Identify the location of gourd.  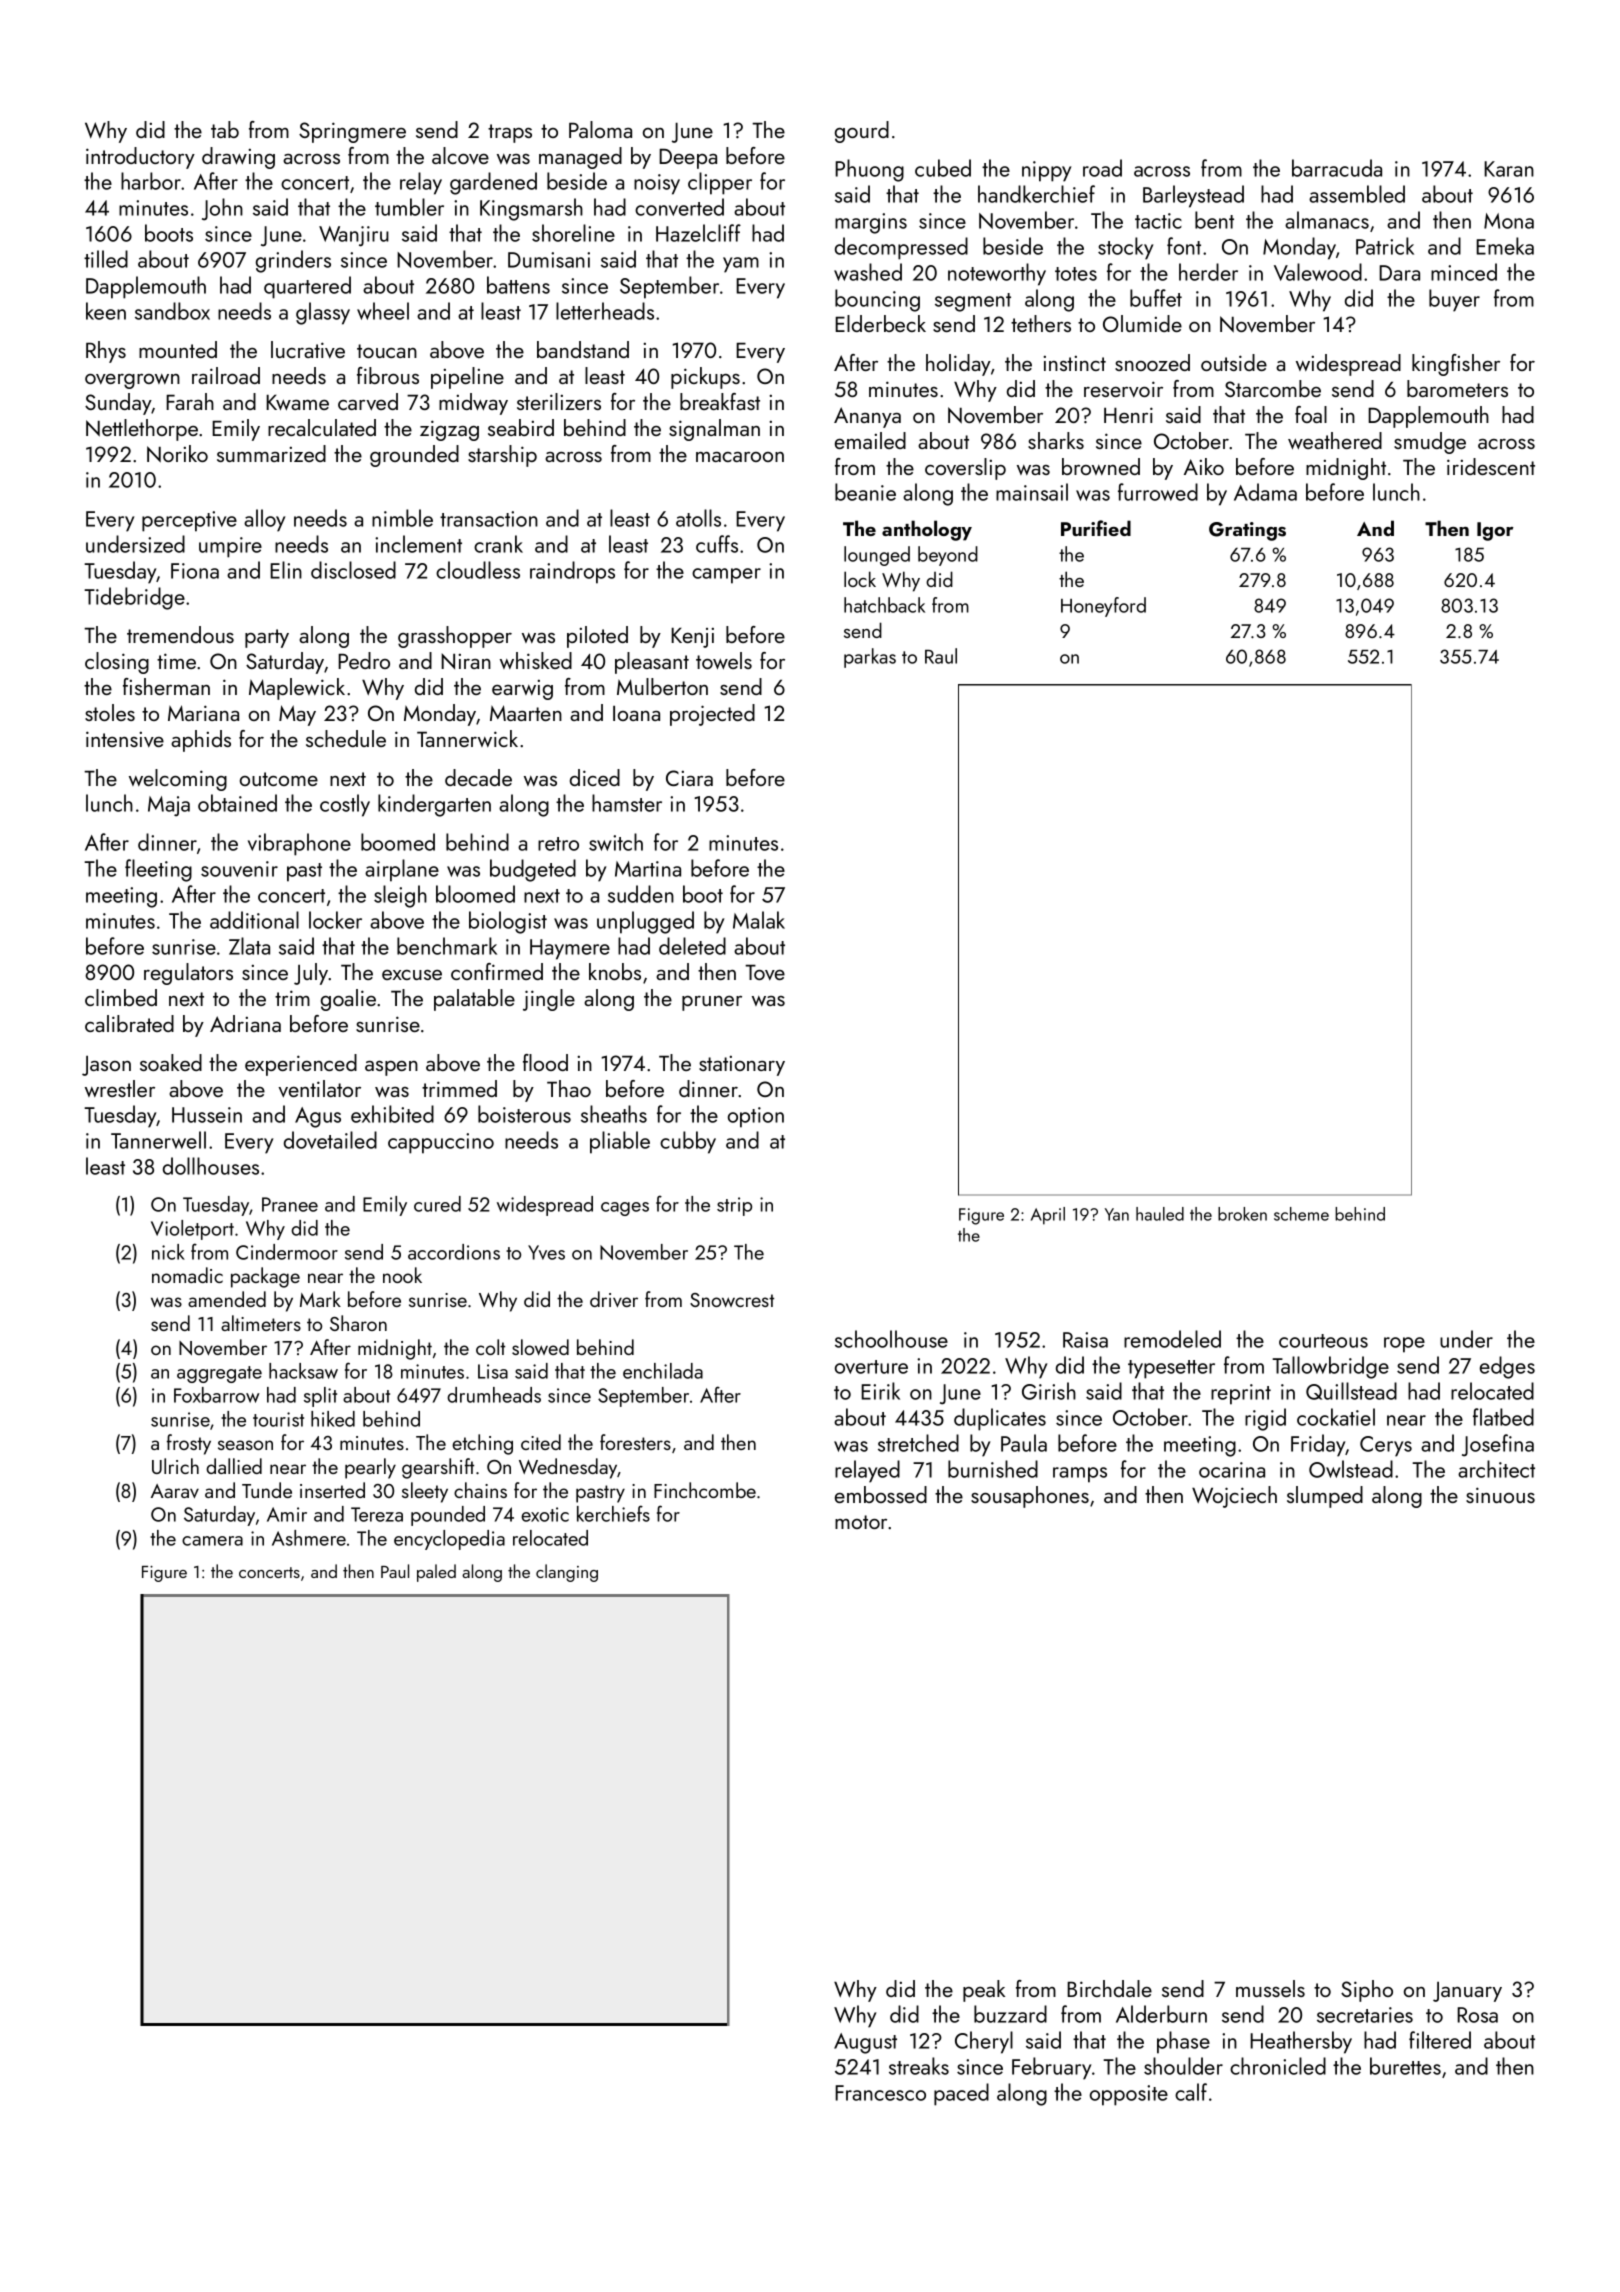
(862, 132).
